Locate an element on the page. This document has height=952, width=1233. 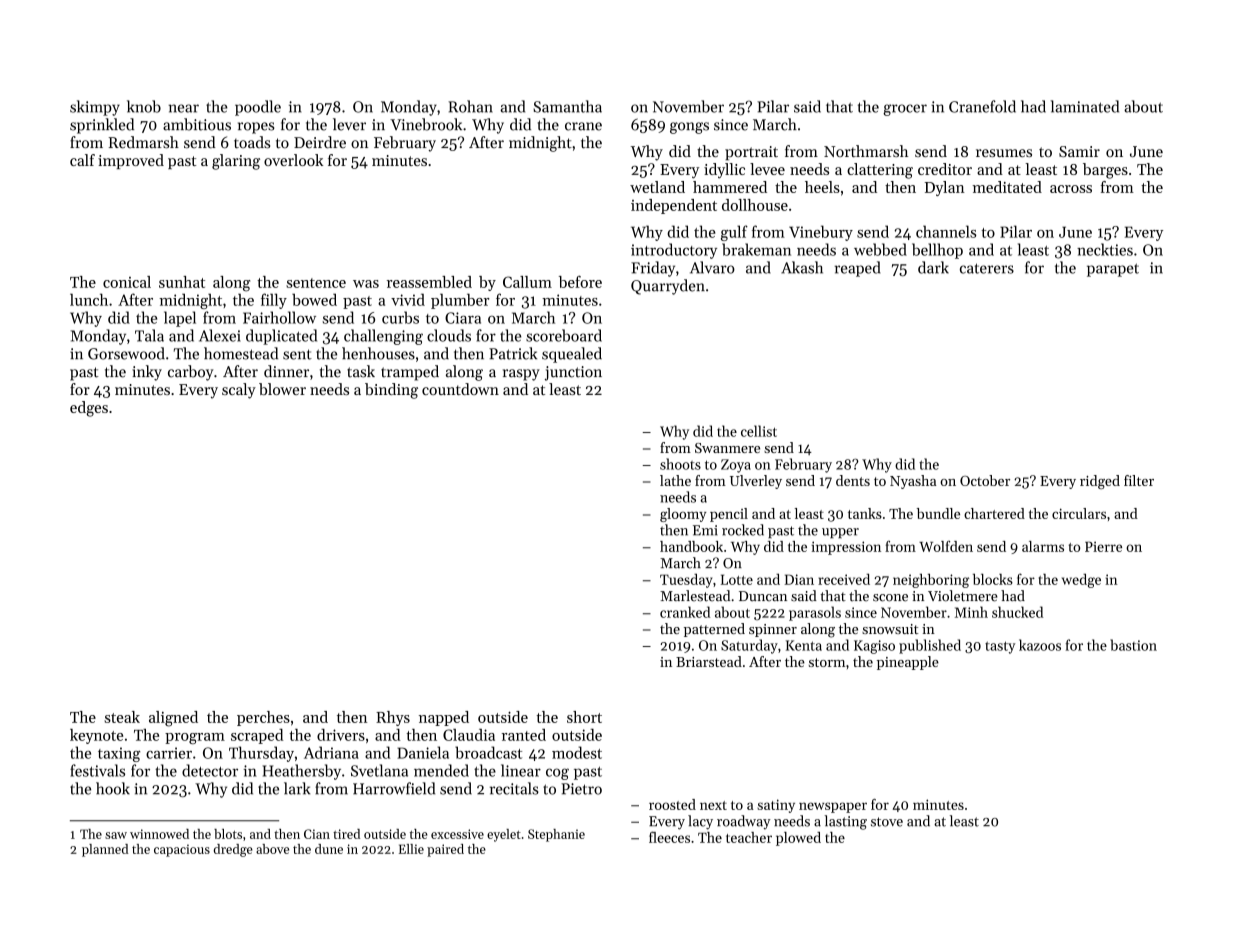
edges is located at coordinates (89, 409).
